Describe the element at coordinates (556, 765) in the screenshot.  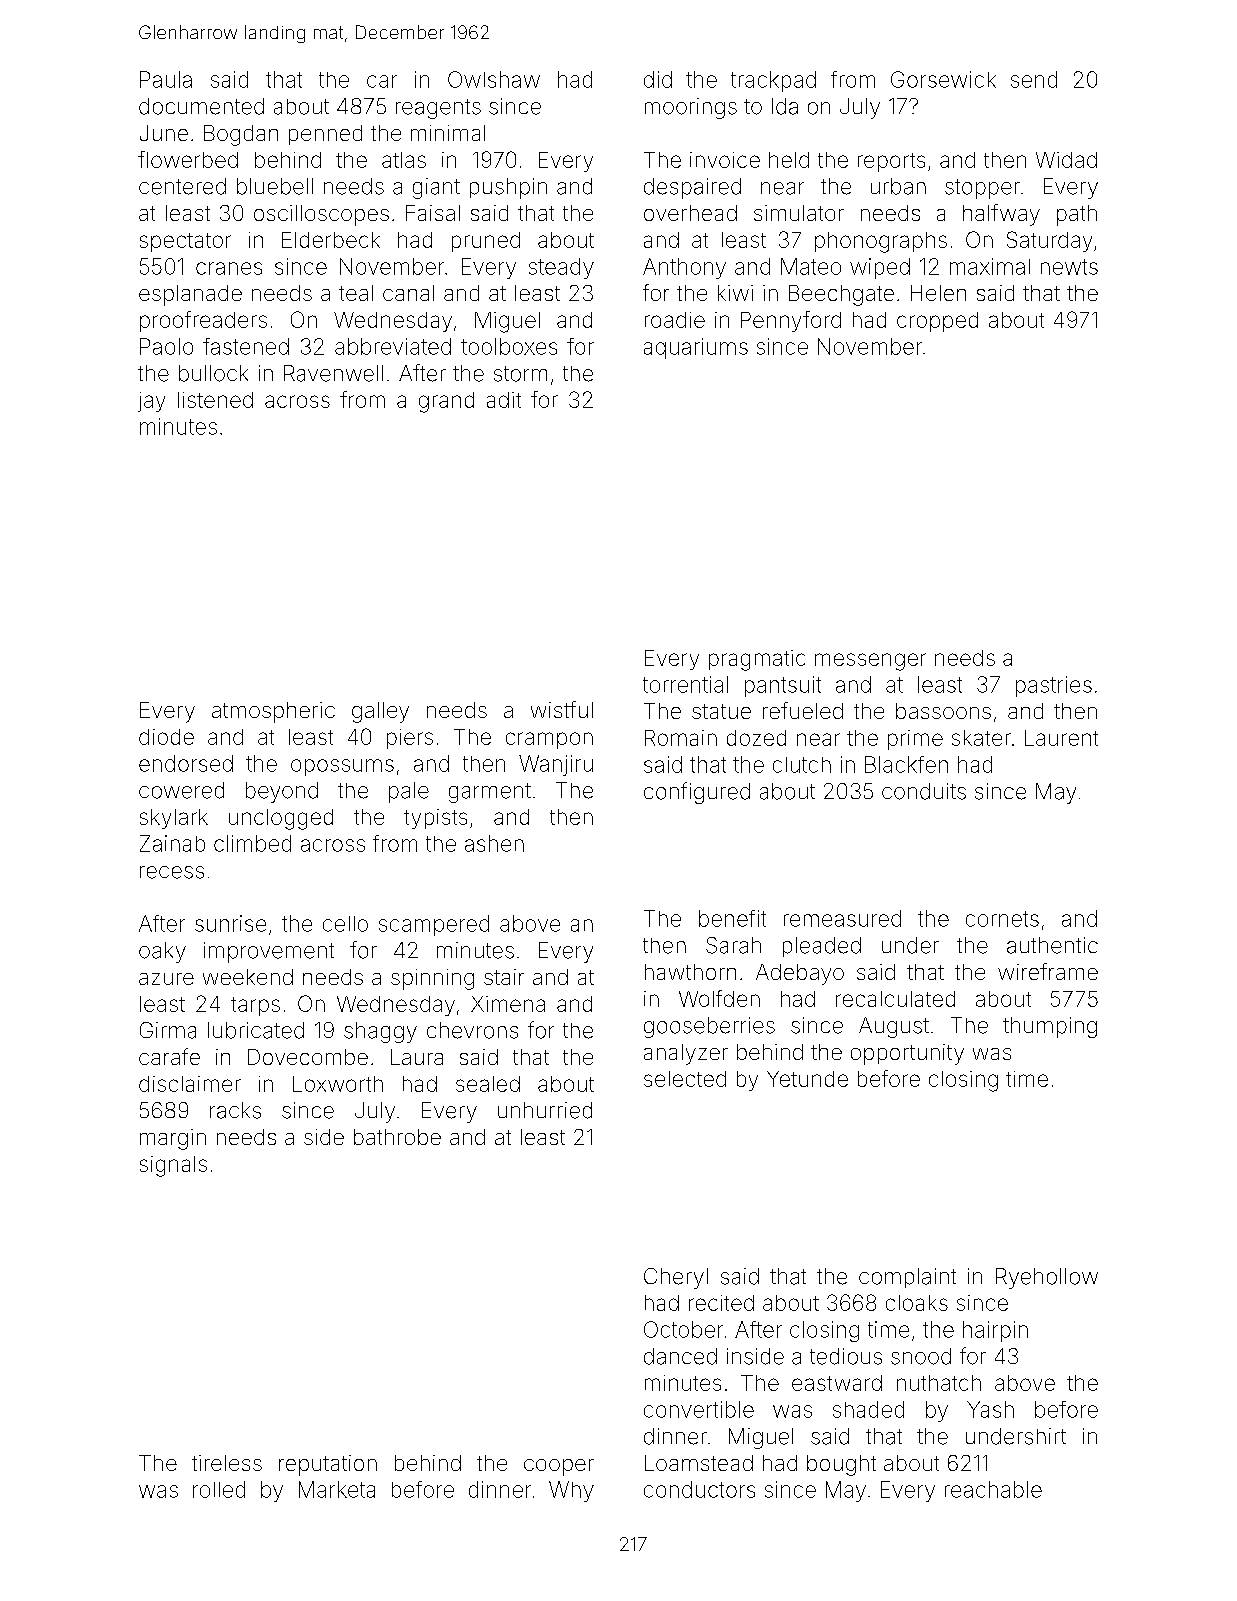
I see `Wanjiru` at that location.
